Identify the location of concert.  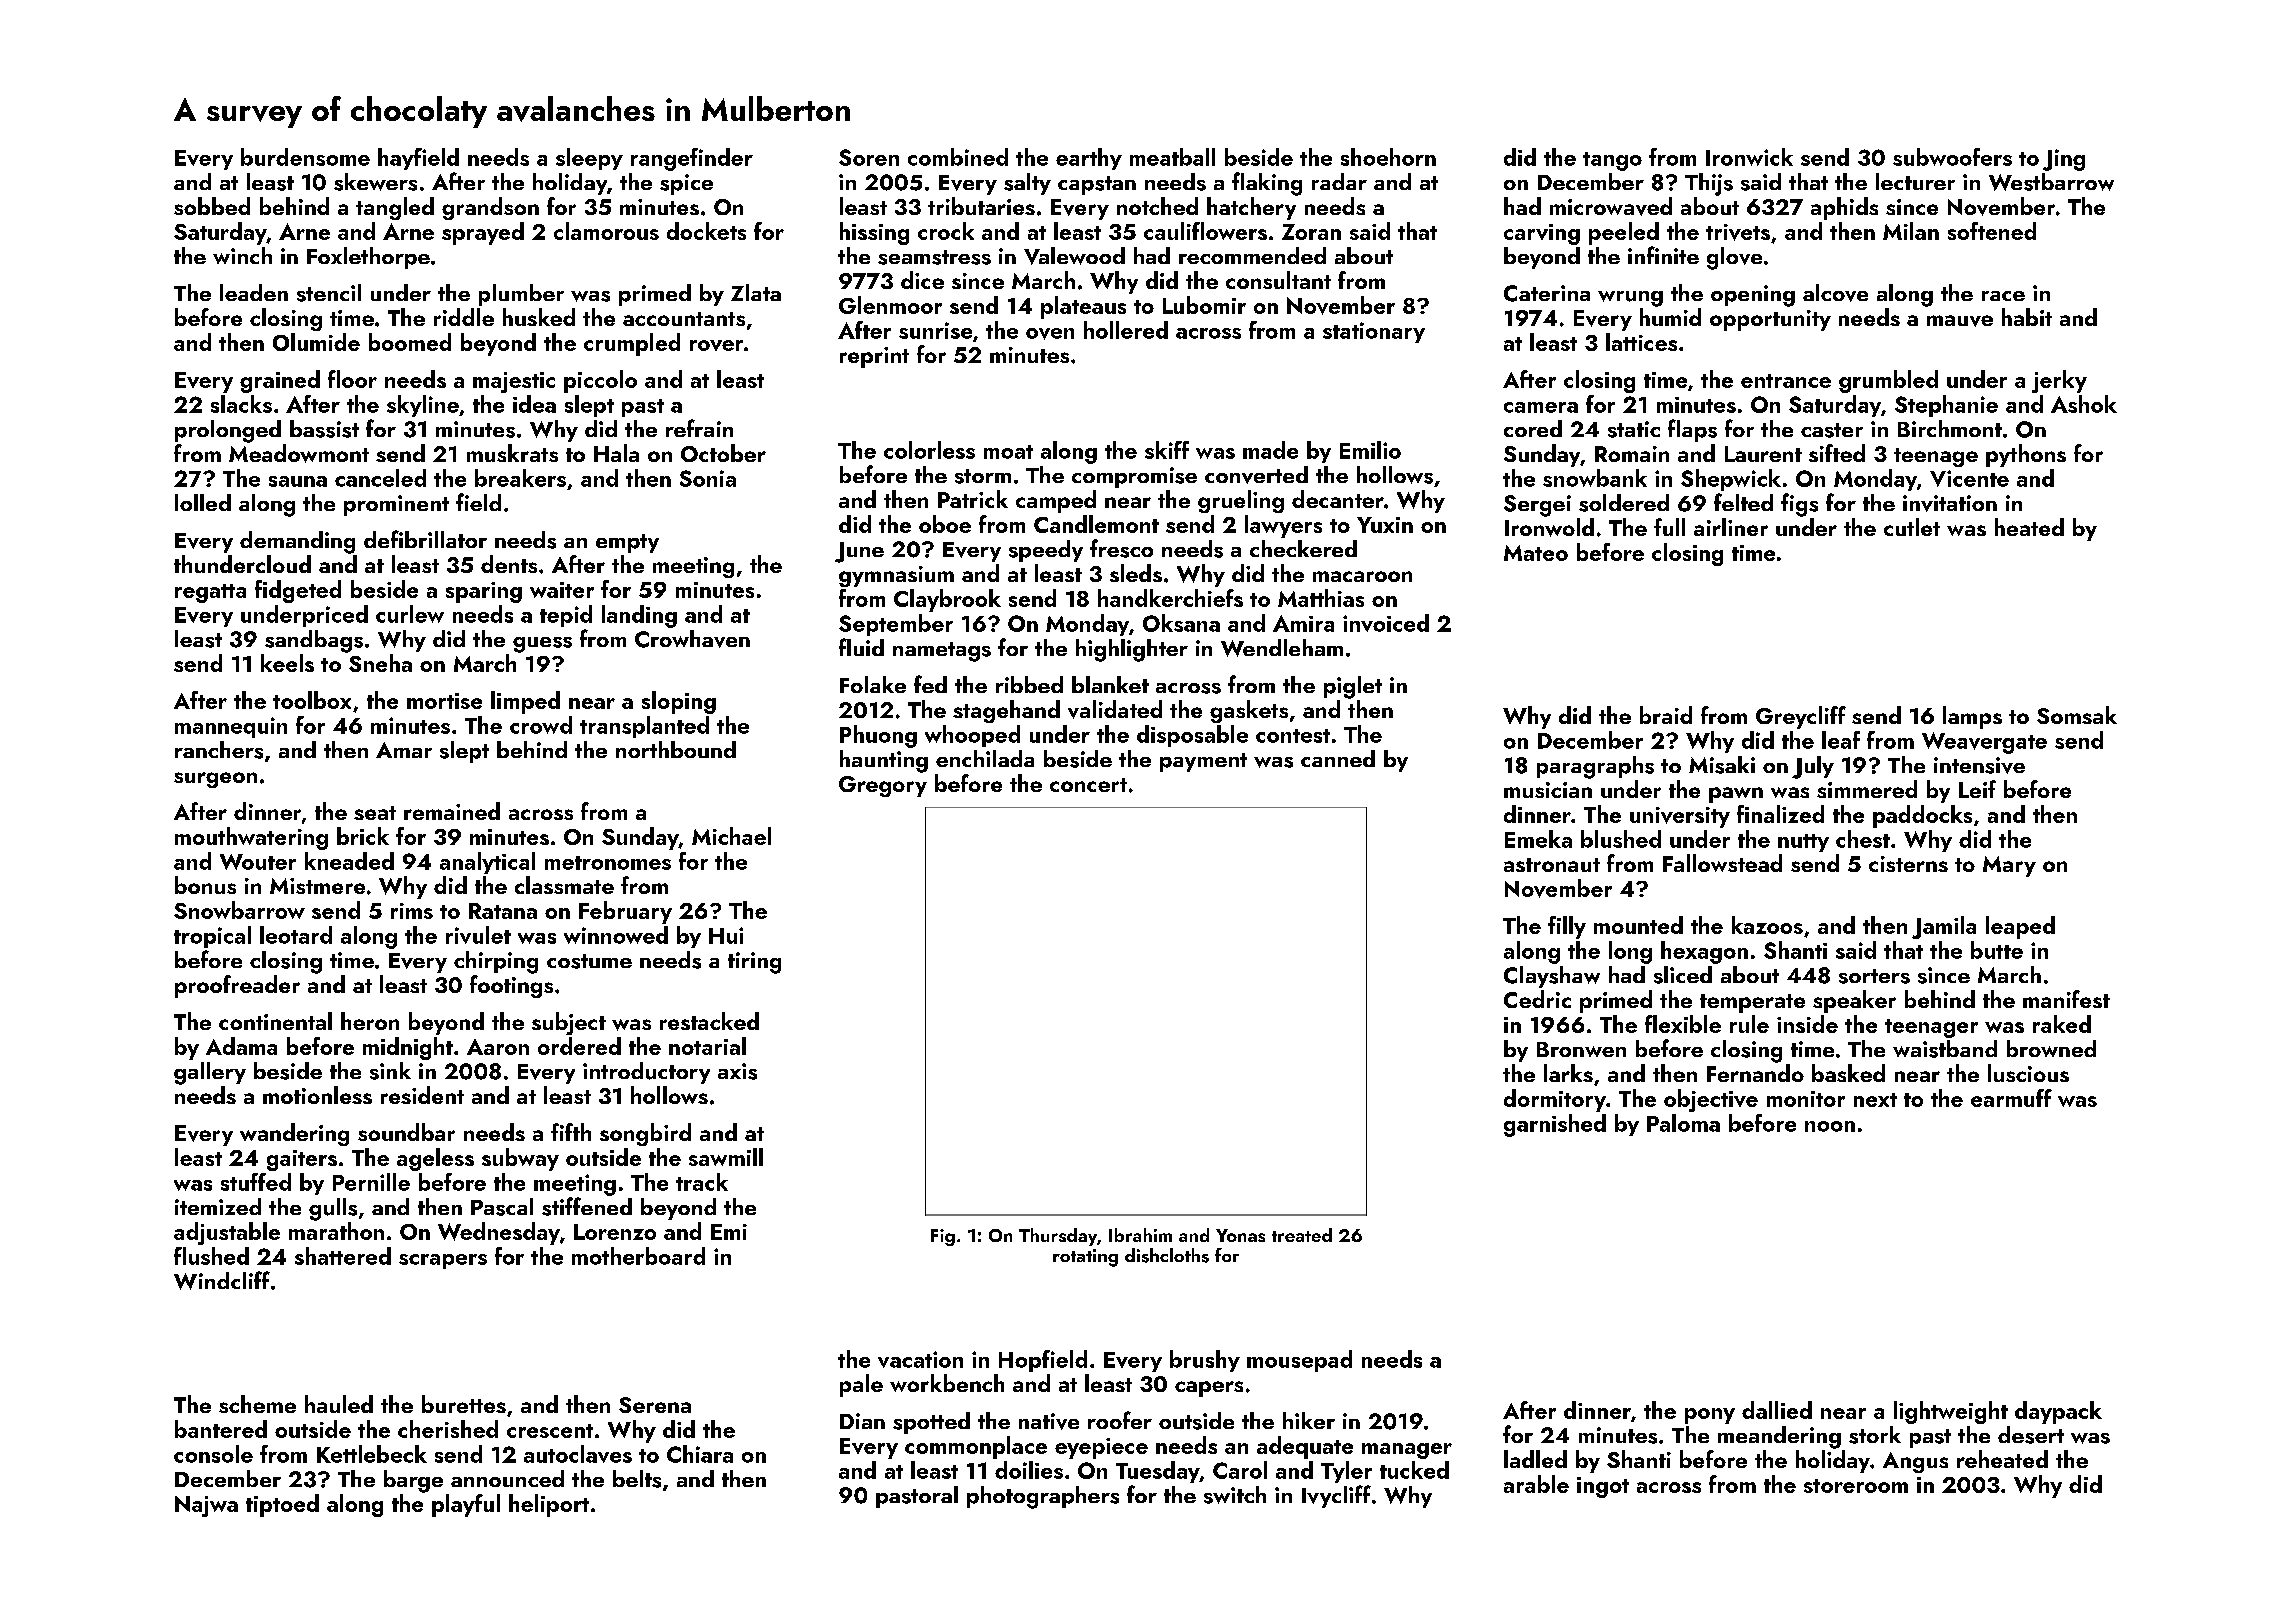
(1088, 785).
